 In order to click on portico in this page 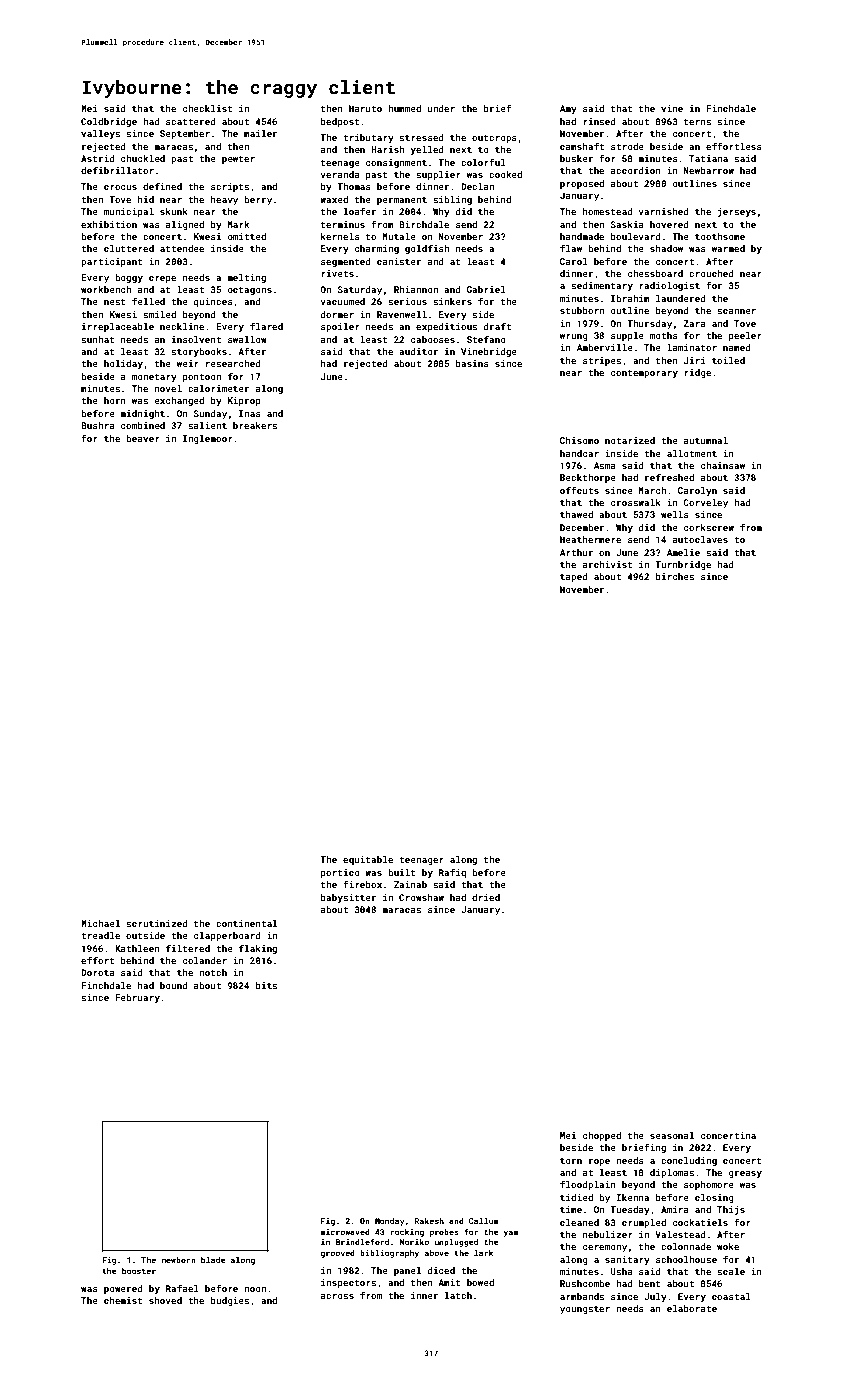, I will do `click(340, 873)`.
